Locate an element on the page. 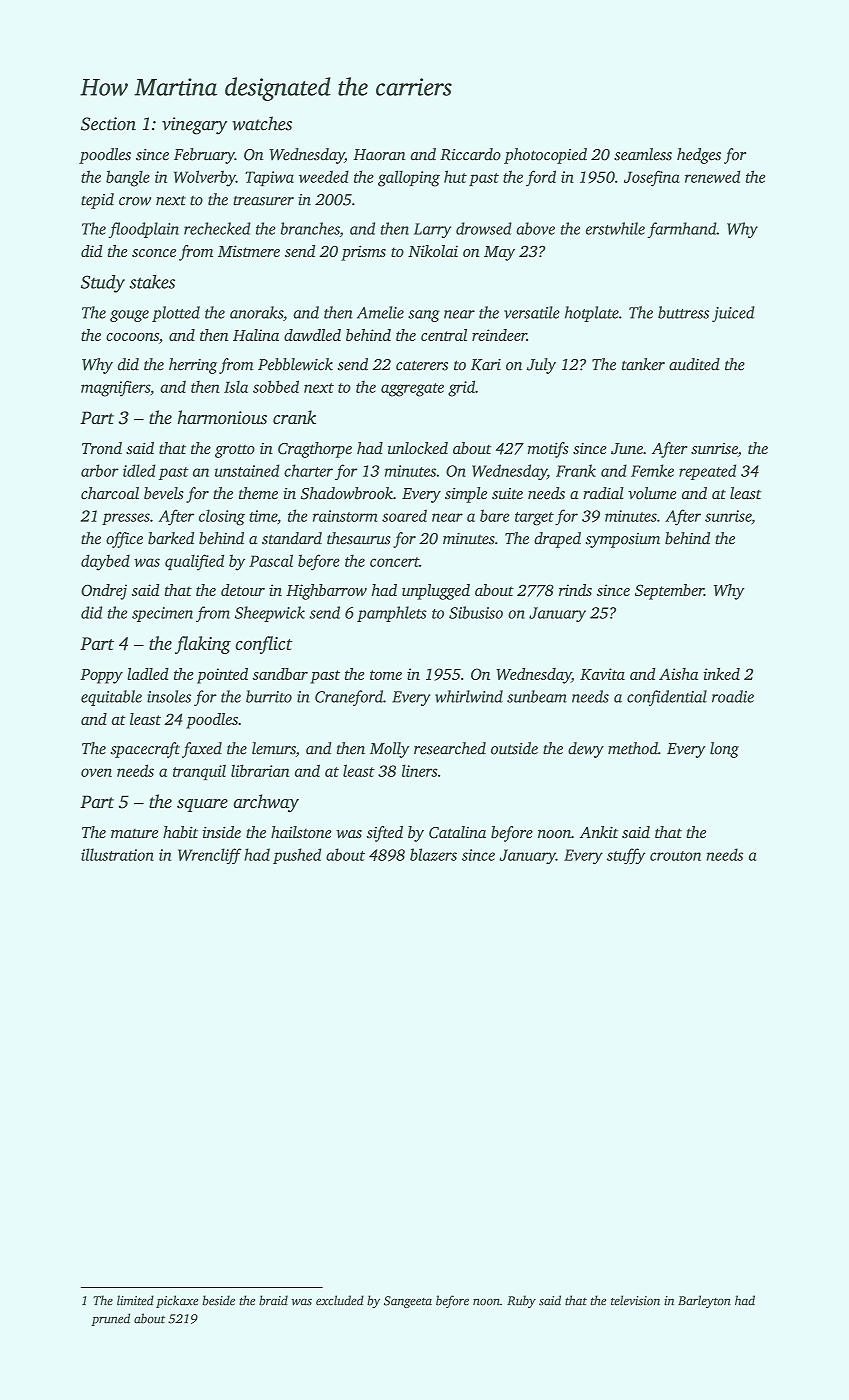  blazers is located at coordinates (433, 854).
